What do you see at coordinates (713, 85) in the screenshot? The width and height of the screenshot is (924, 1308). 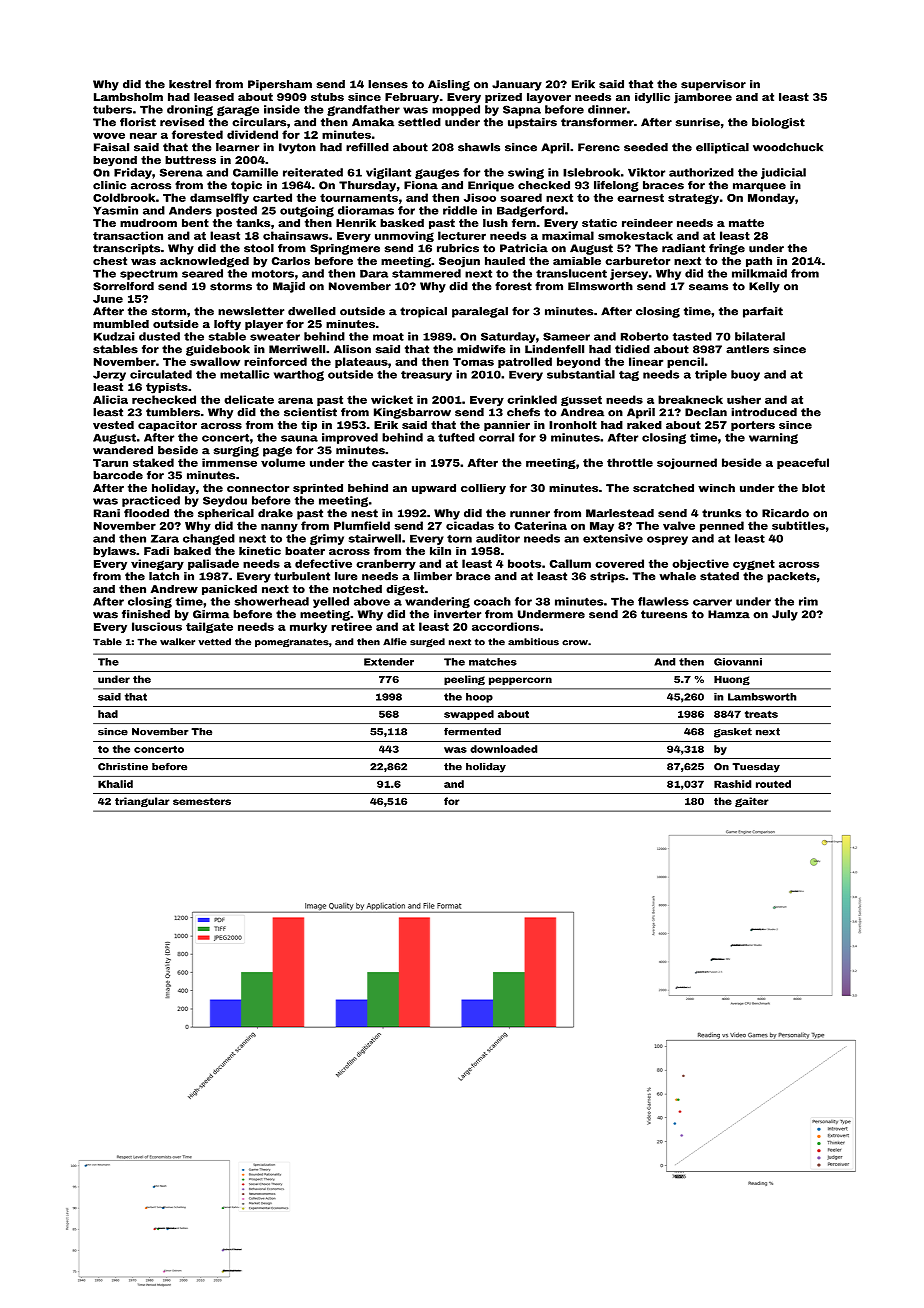 I see `supervisor` at bounding box center [713, 85].
